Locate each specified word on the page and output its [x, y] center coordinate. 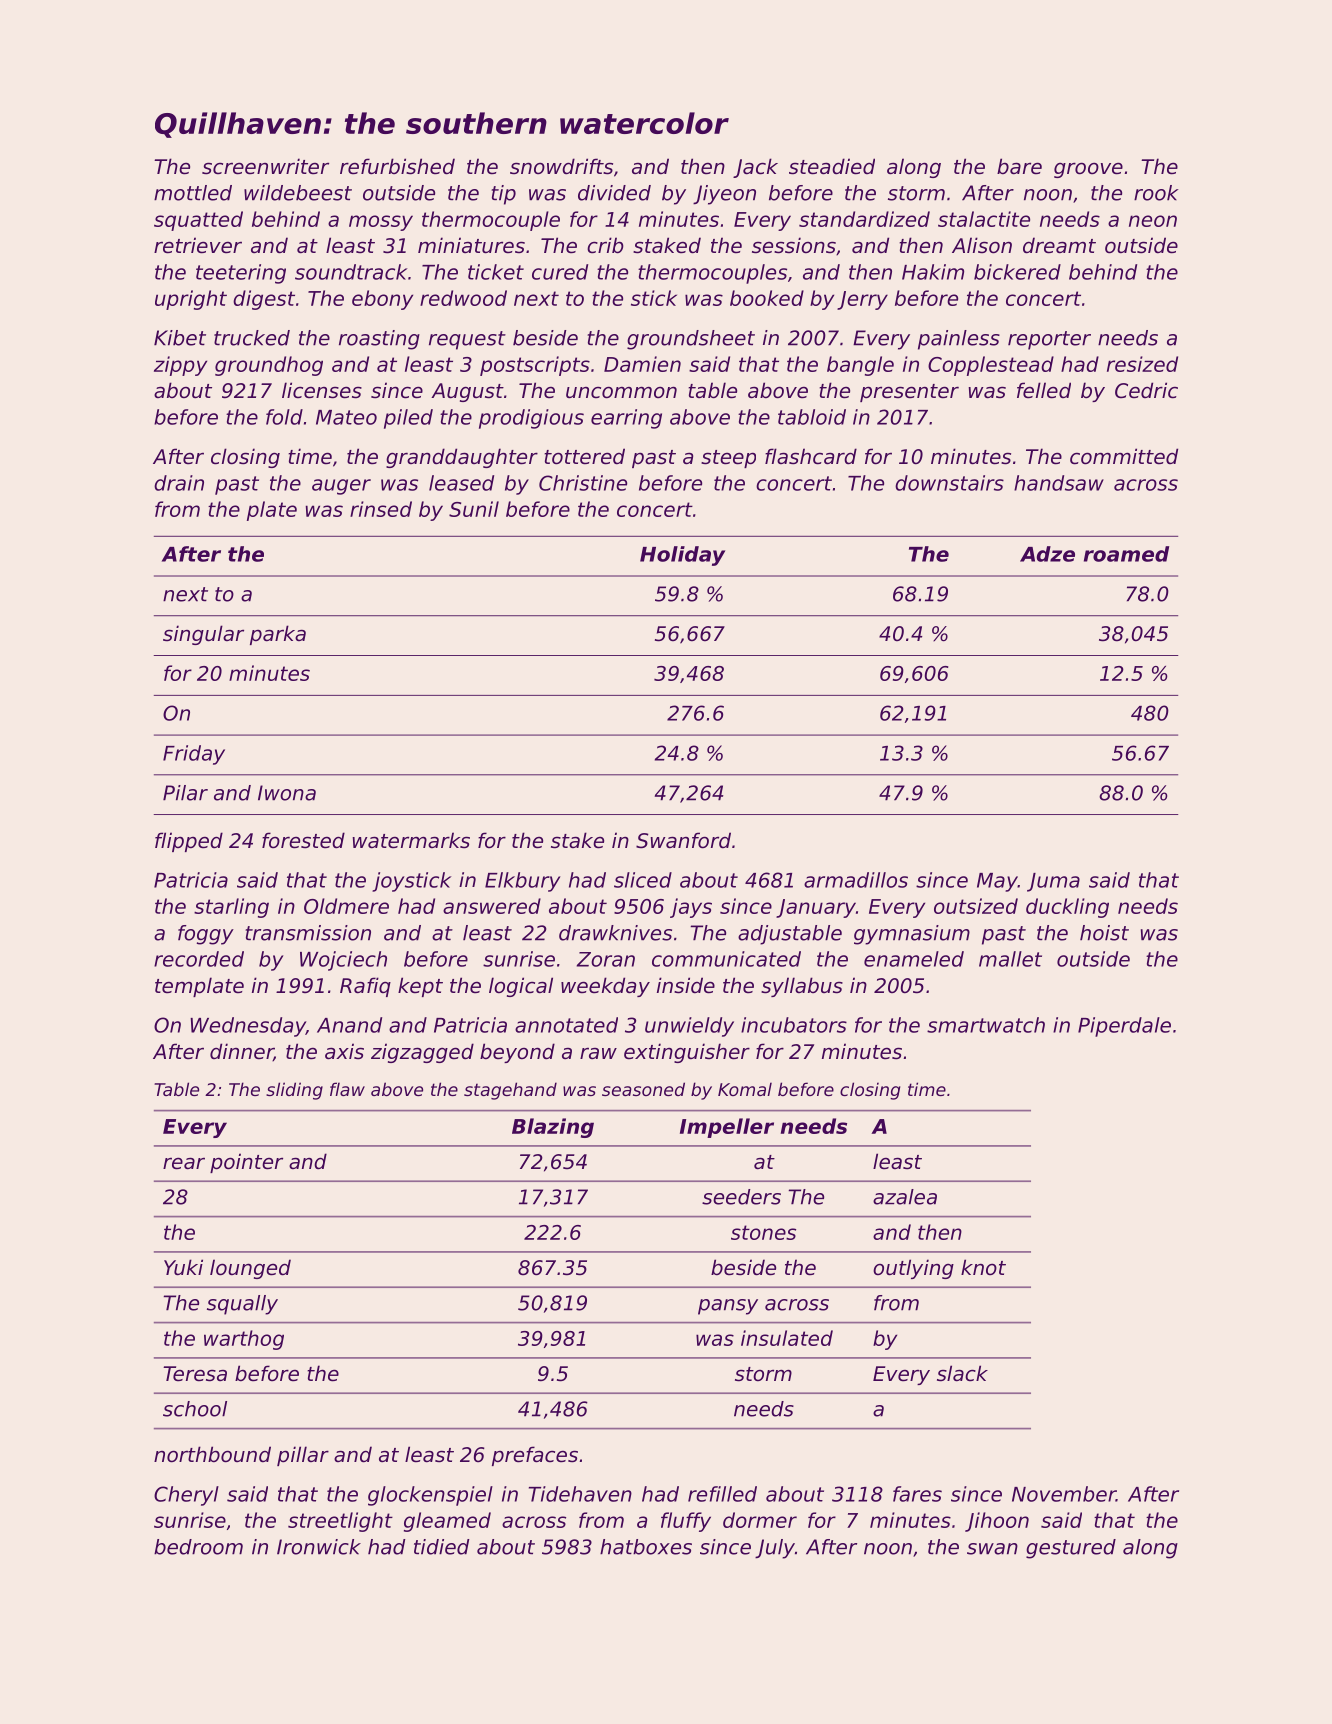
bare [1019, 166]
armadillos [856, 880]
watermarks [411, 840]
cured [560, 272]
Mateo [346, 417]
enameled [914, 959]
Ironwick [319, 1547]
